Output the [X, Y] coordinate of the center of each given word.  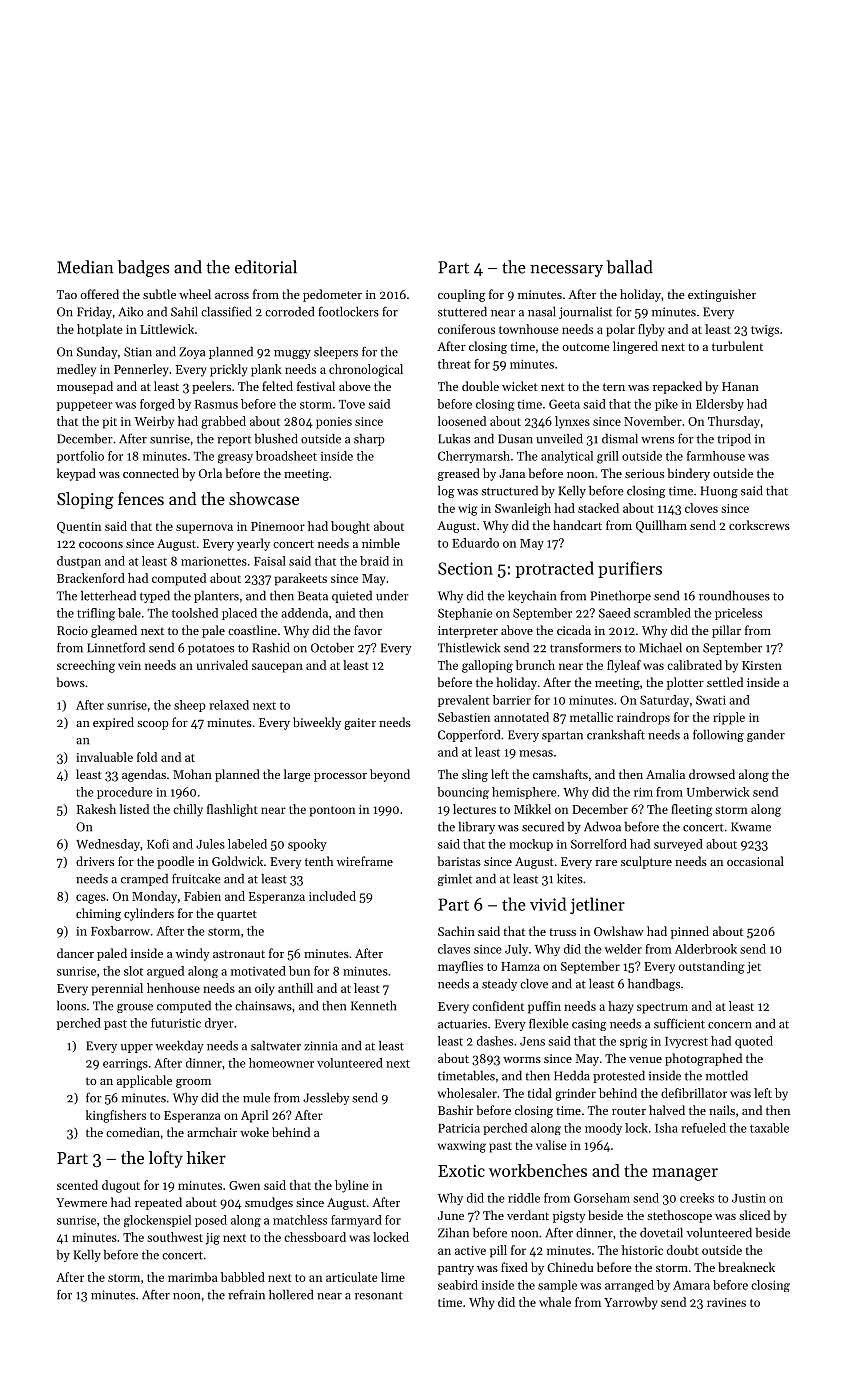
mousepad [85, 387]
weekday [179, 1047]
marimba [193, 1277]
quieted [352, 597]
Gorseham [602, 1198]
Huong [719, 492]
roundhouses [734, 596]
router [629, 1111]
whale [555, 1302]
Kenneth [373, 1006]
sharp [369, 440]
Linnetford [116, 647]
